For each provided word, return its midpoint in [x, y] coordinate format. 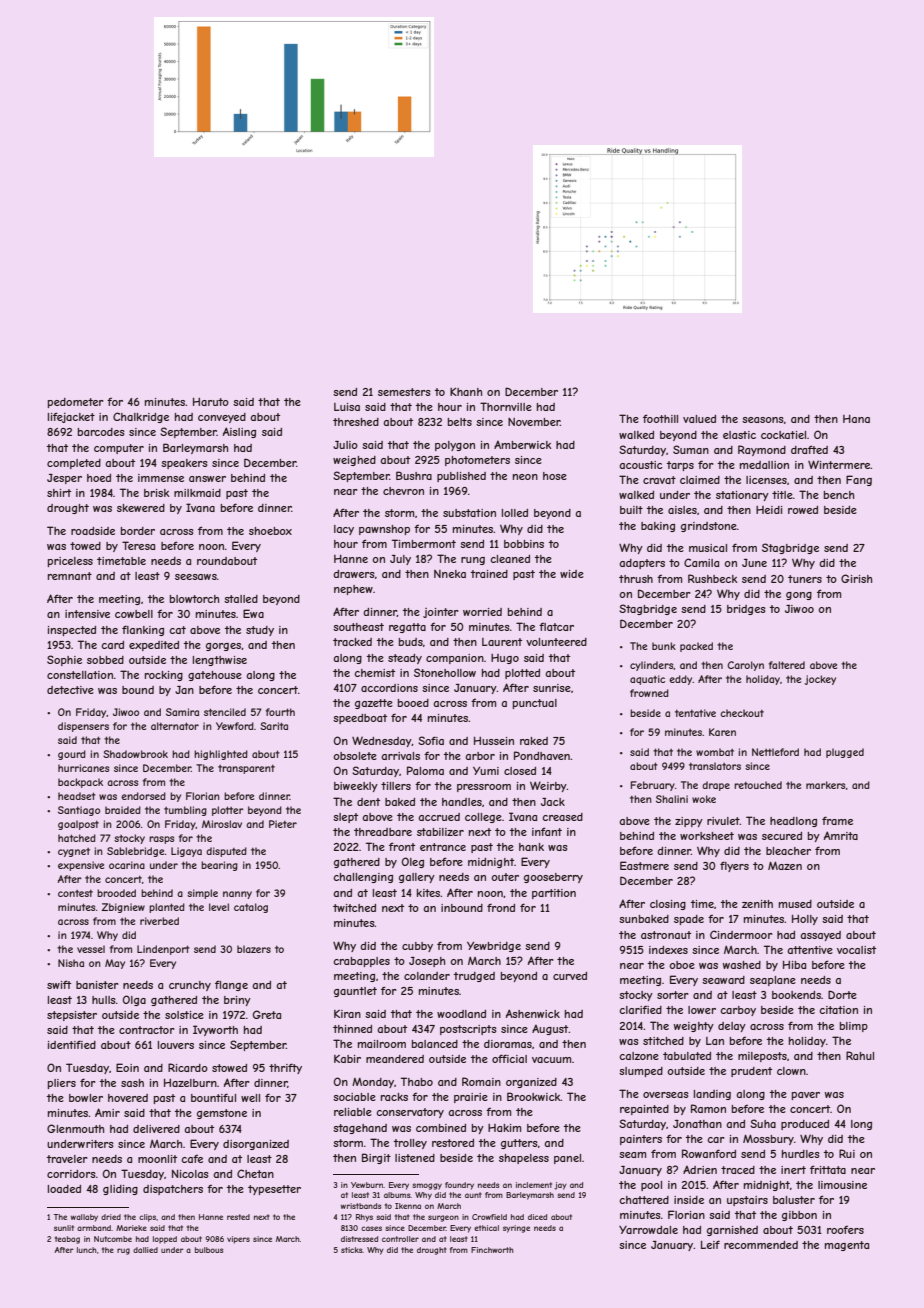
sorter [673, 995]
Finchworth [492, 1250]
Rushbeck [713, 578]
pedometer [76, 403]
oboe [682, 965]
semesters [404, 392]
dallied [145, 1250]
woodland [461, 1014]
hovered [128, 1098]
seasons [763, 420]
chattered [644, 1200]
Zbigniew [123, 908]
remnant [70, 576]
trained [489, 574]
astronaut [666, 935]
